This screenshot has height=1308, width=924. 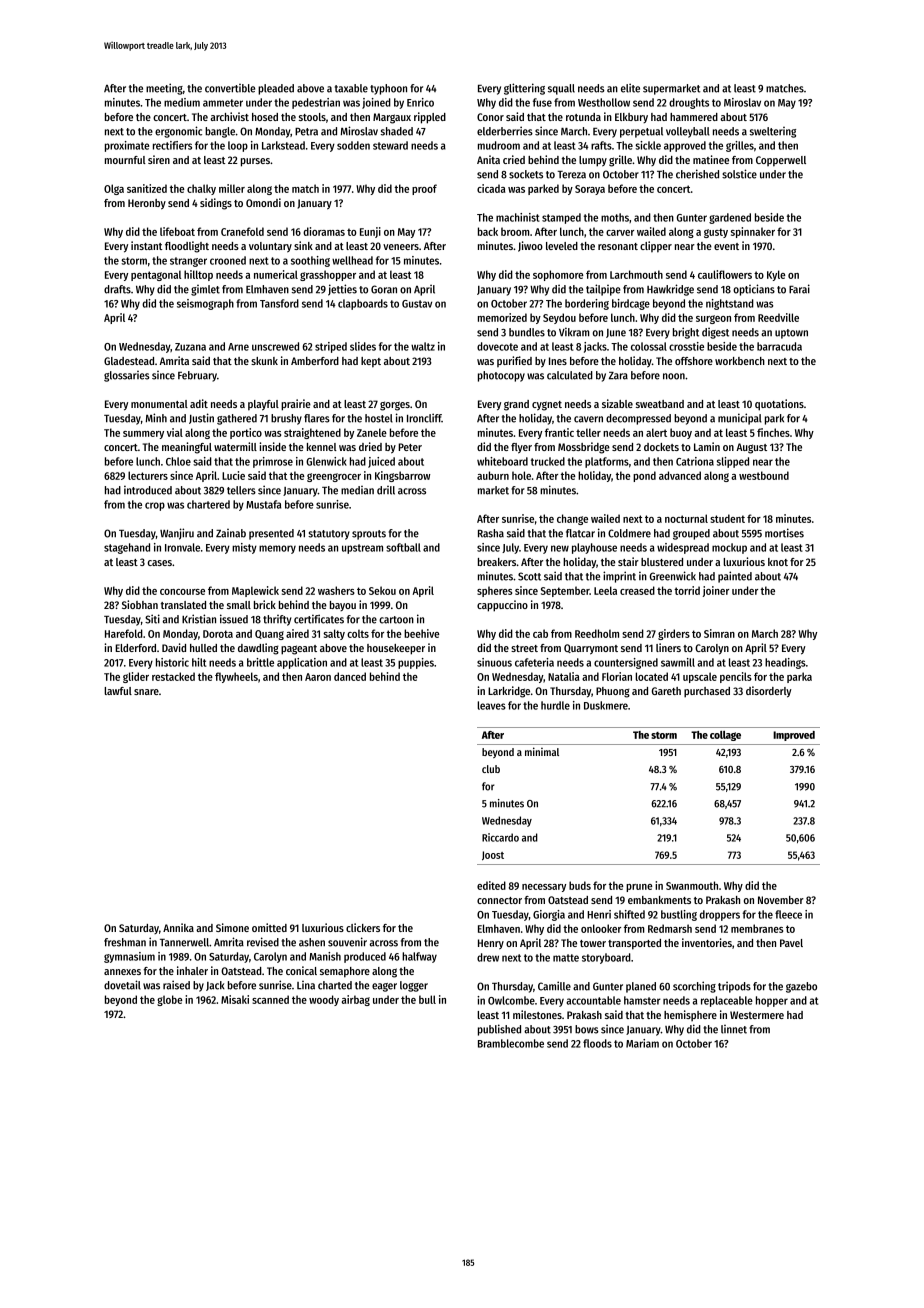 I want to click on back, so click(x=488, y=231).
